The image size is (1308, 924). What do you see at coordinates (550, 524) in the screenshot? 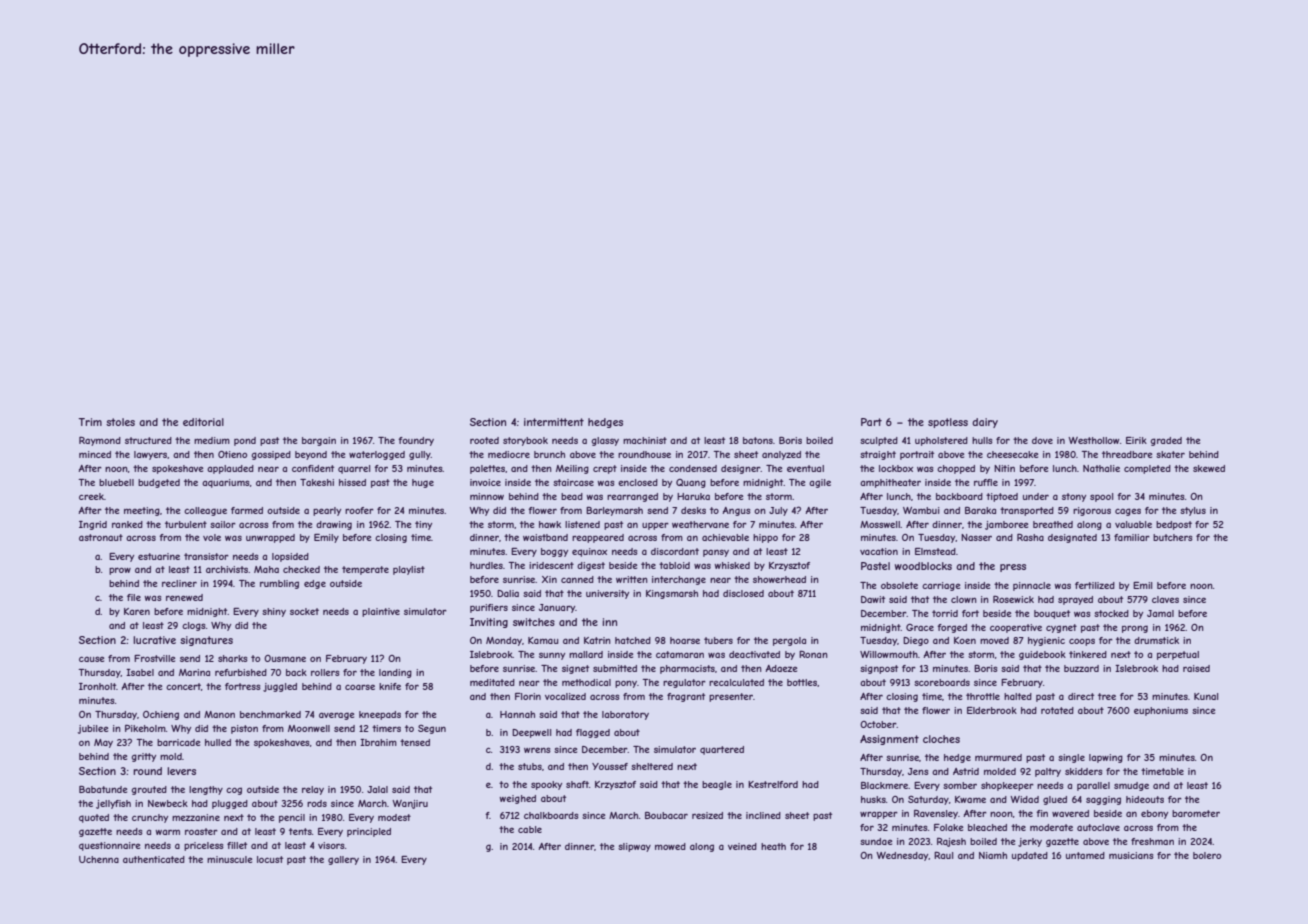
I see `hawk` at bounding box center [550, 524].
